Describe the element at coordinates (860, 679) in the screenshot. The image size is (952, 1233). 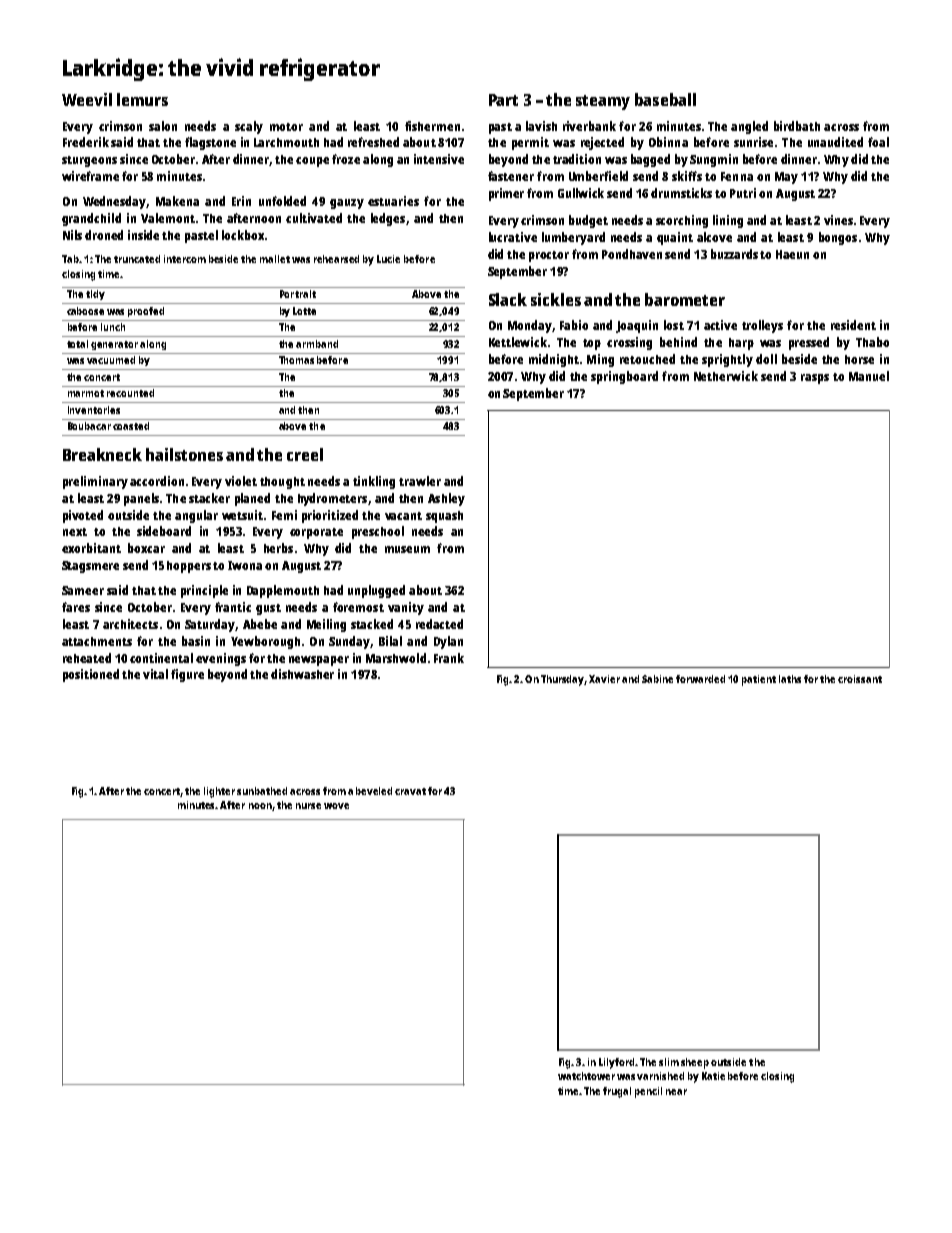
I see `croissant` at that location.
